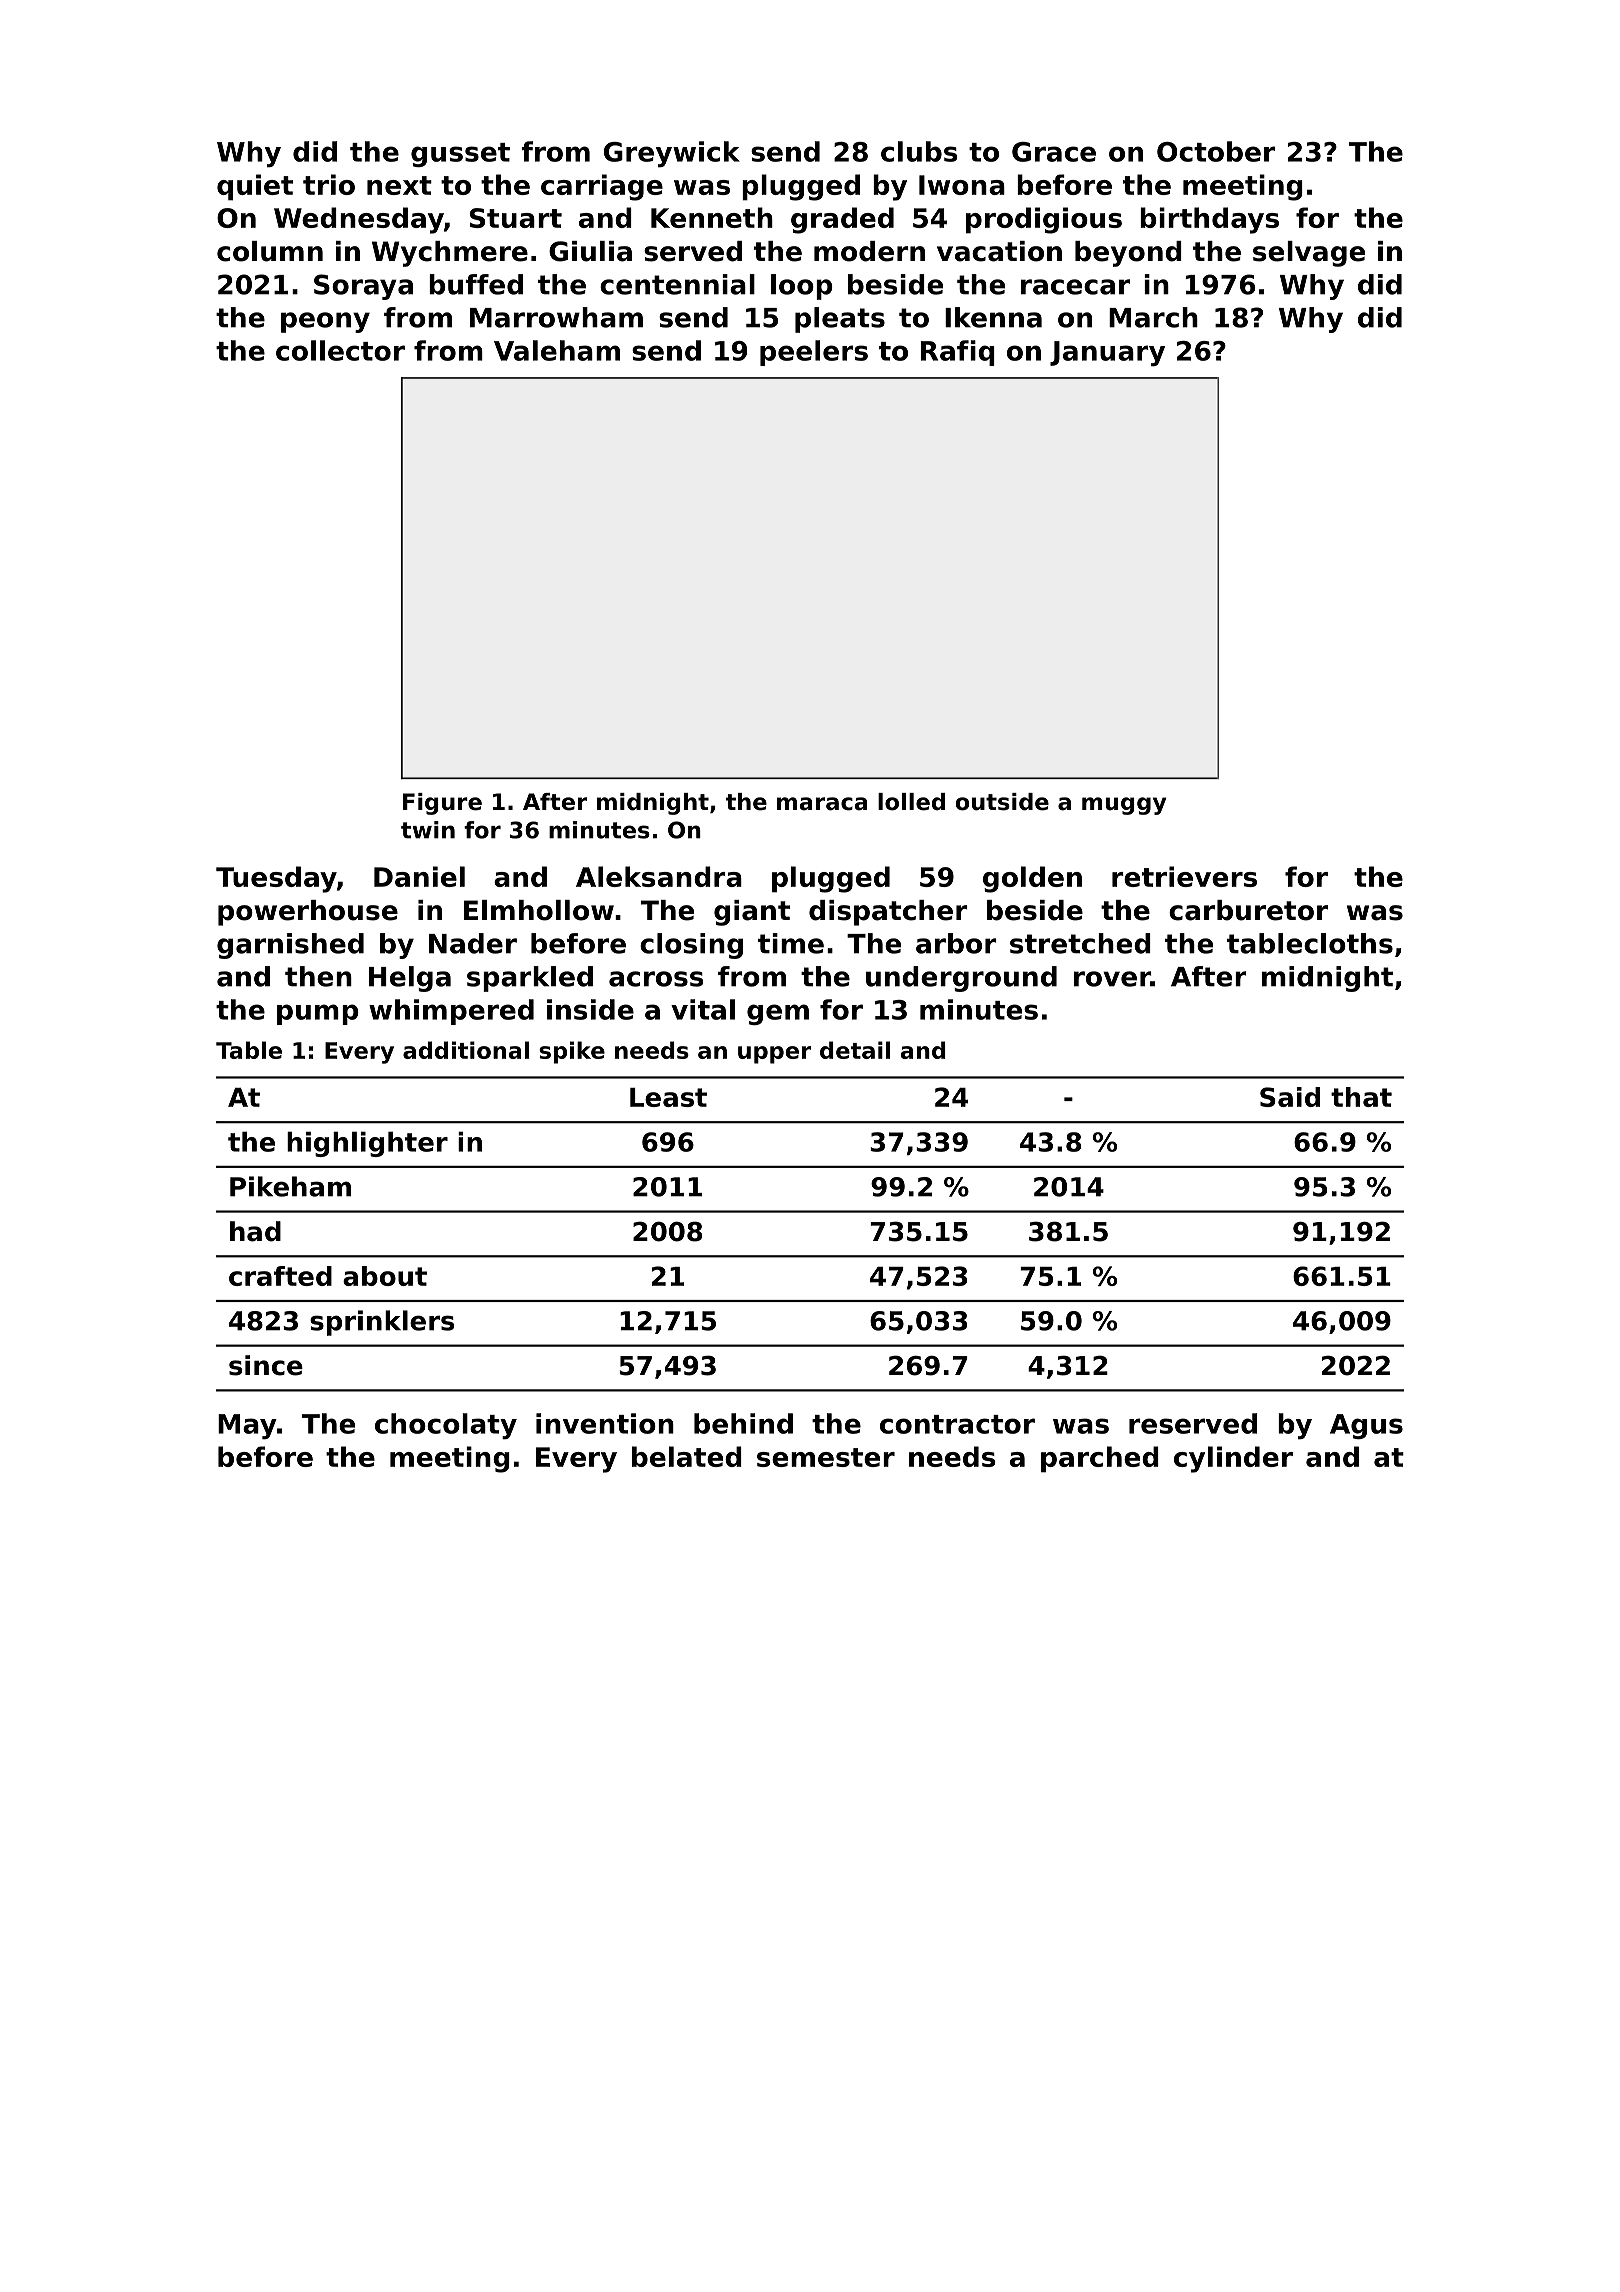  I want to click on May, so click(247, 1426).
